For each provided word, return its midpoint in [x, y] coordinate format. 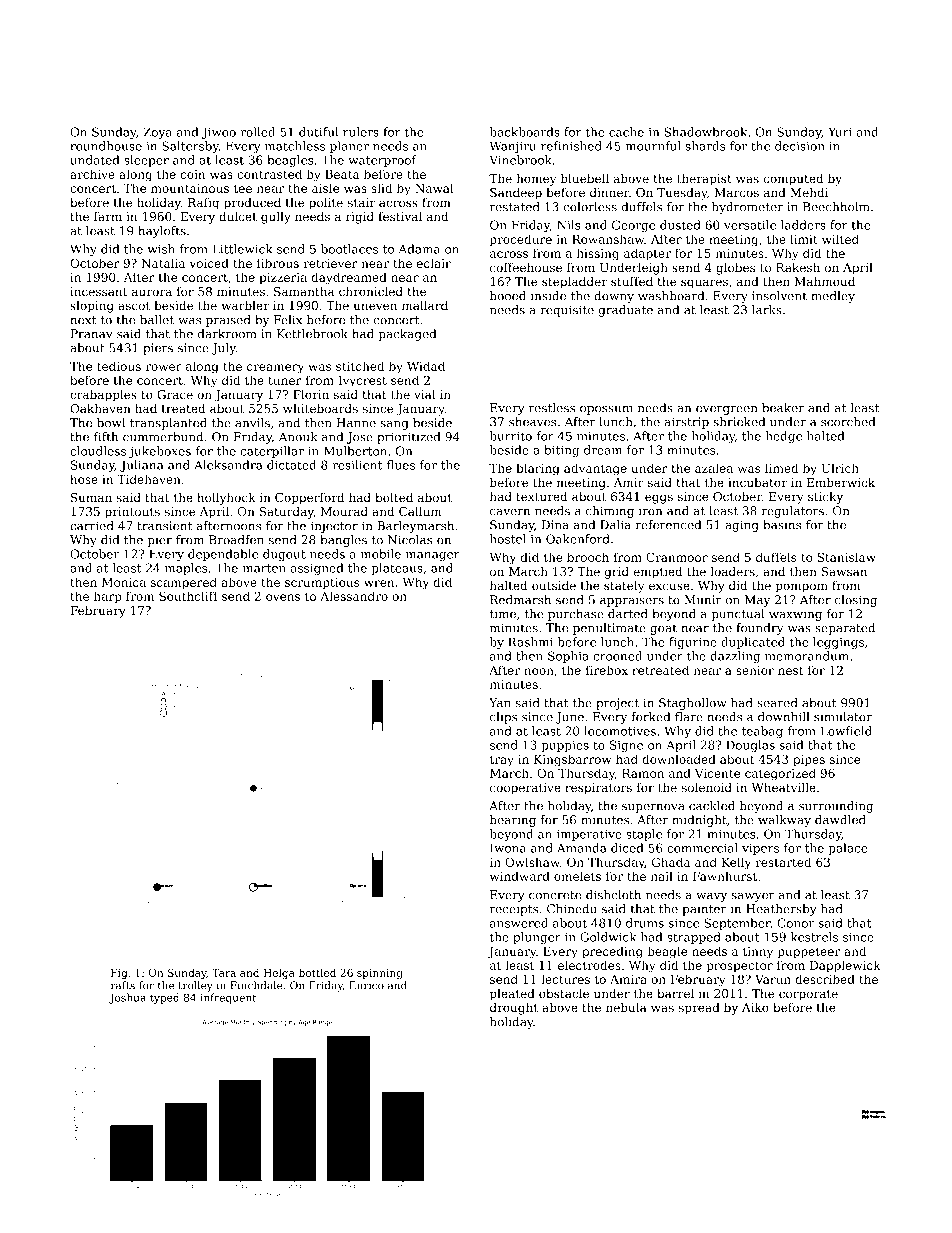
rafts [123, 985]
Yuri [840, 132]
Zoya [157, 133]
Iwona [508, 848]
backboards [525, 132]
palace [848, 849]
